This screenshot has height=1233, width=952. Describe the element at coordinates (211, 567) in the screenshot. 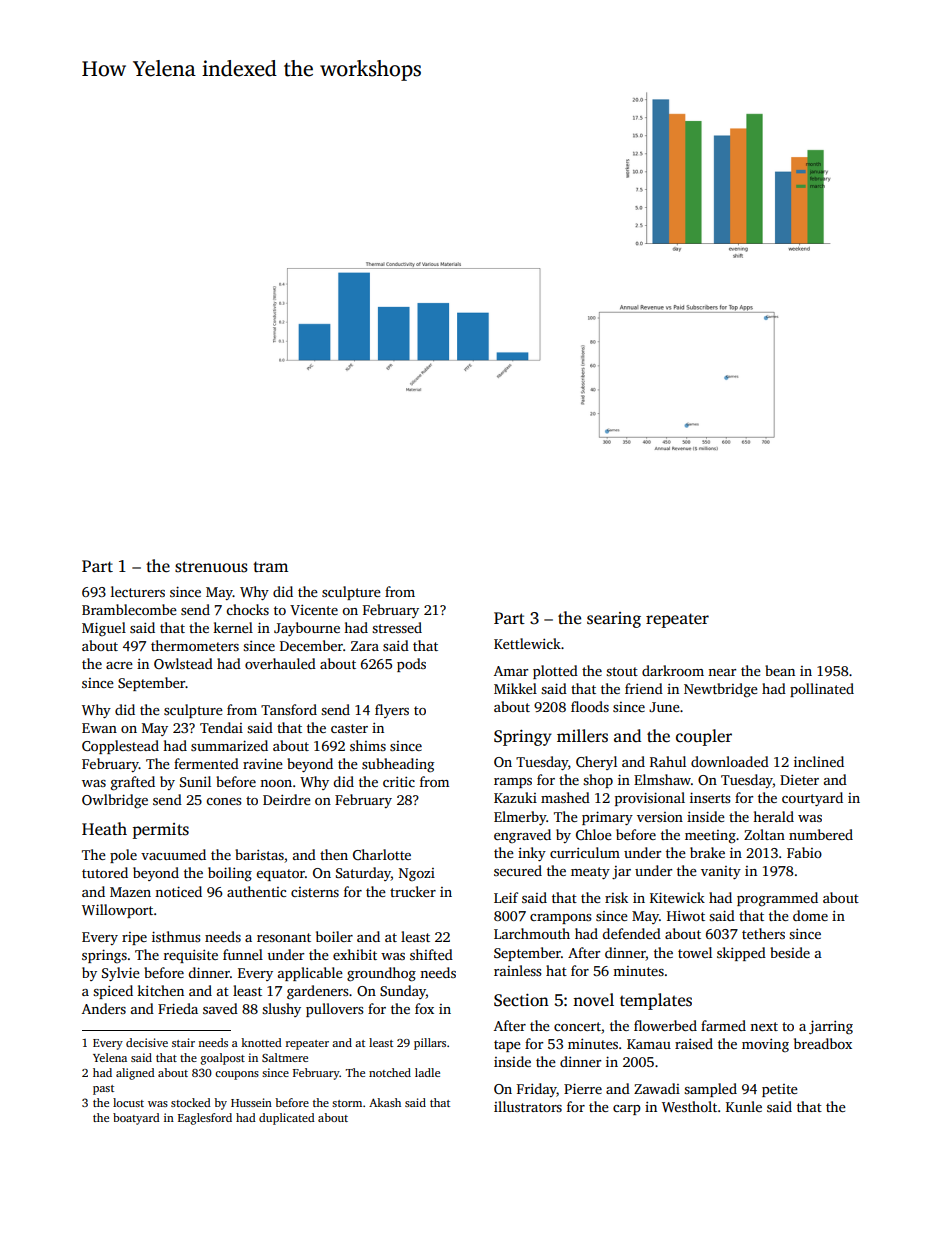

I see `strenuous` at that location.
